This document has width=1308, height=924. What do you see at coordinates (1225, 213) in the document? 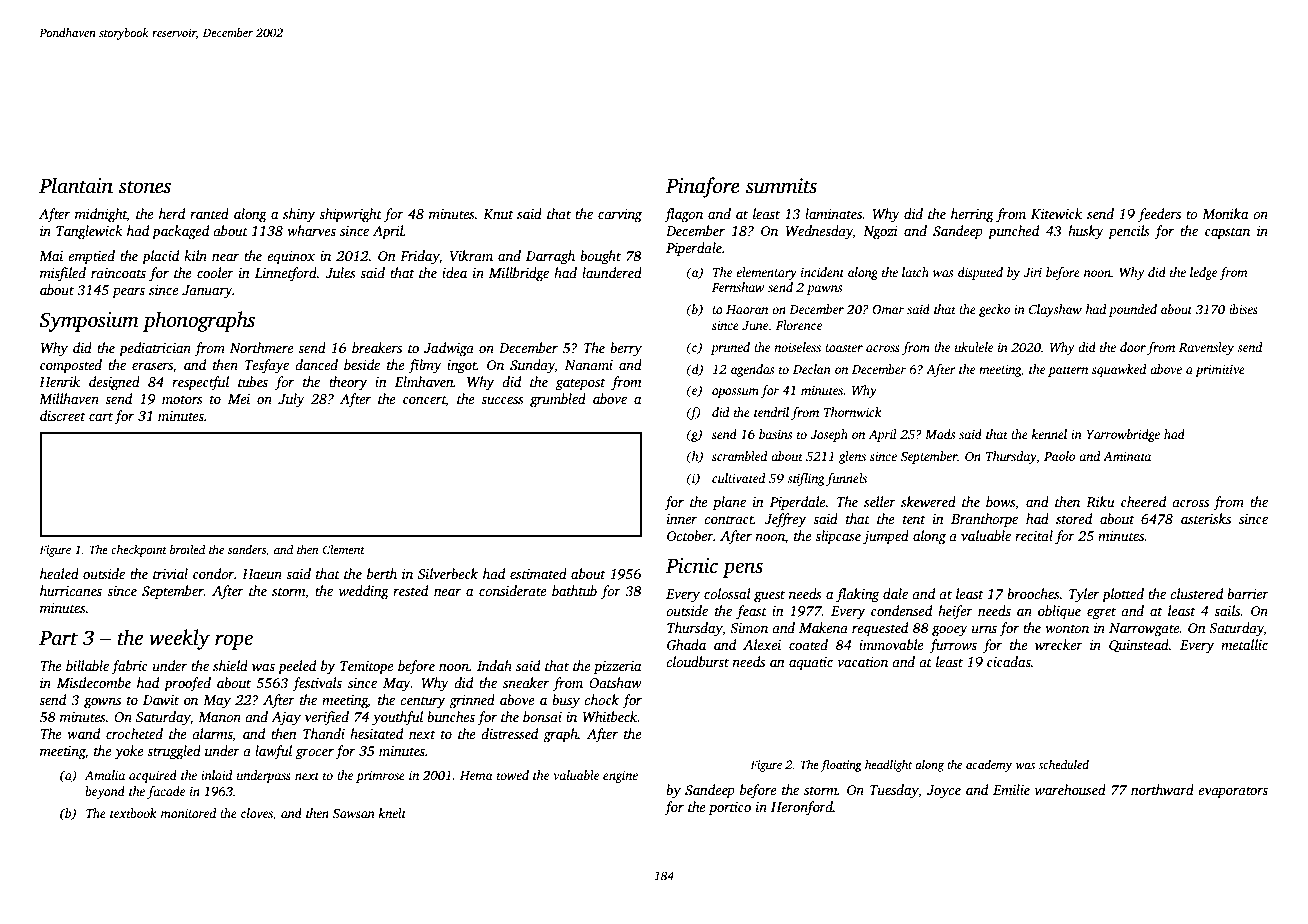
I see `Monika` at bounding box center [1225, 213].
